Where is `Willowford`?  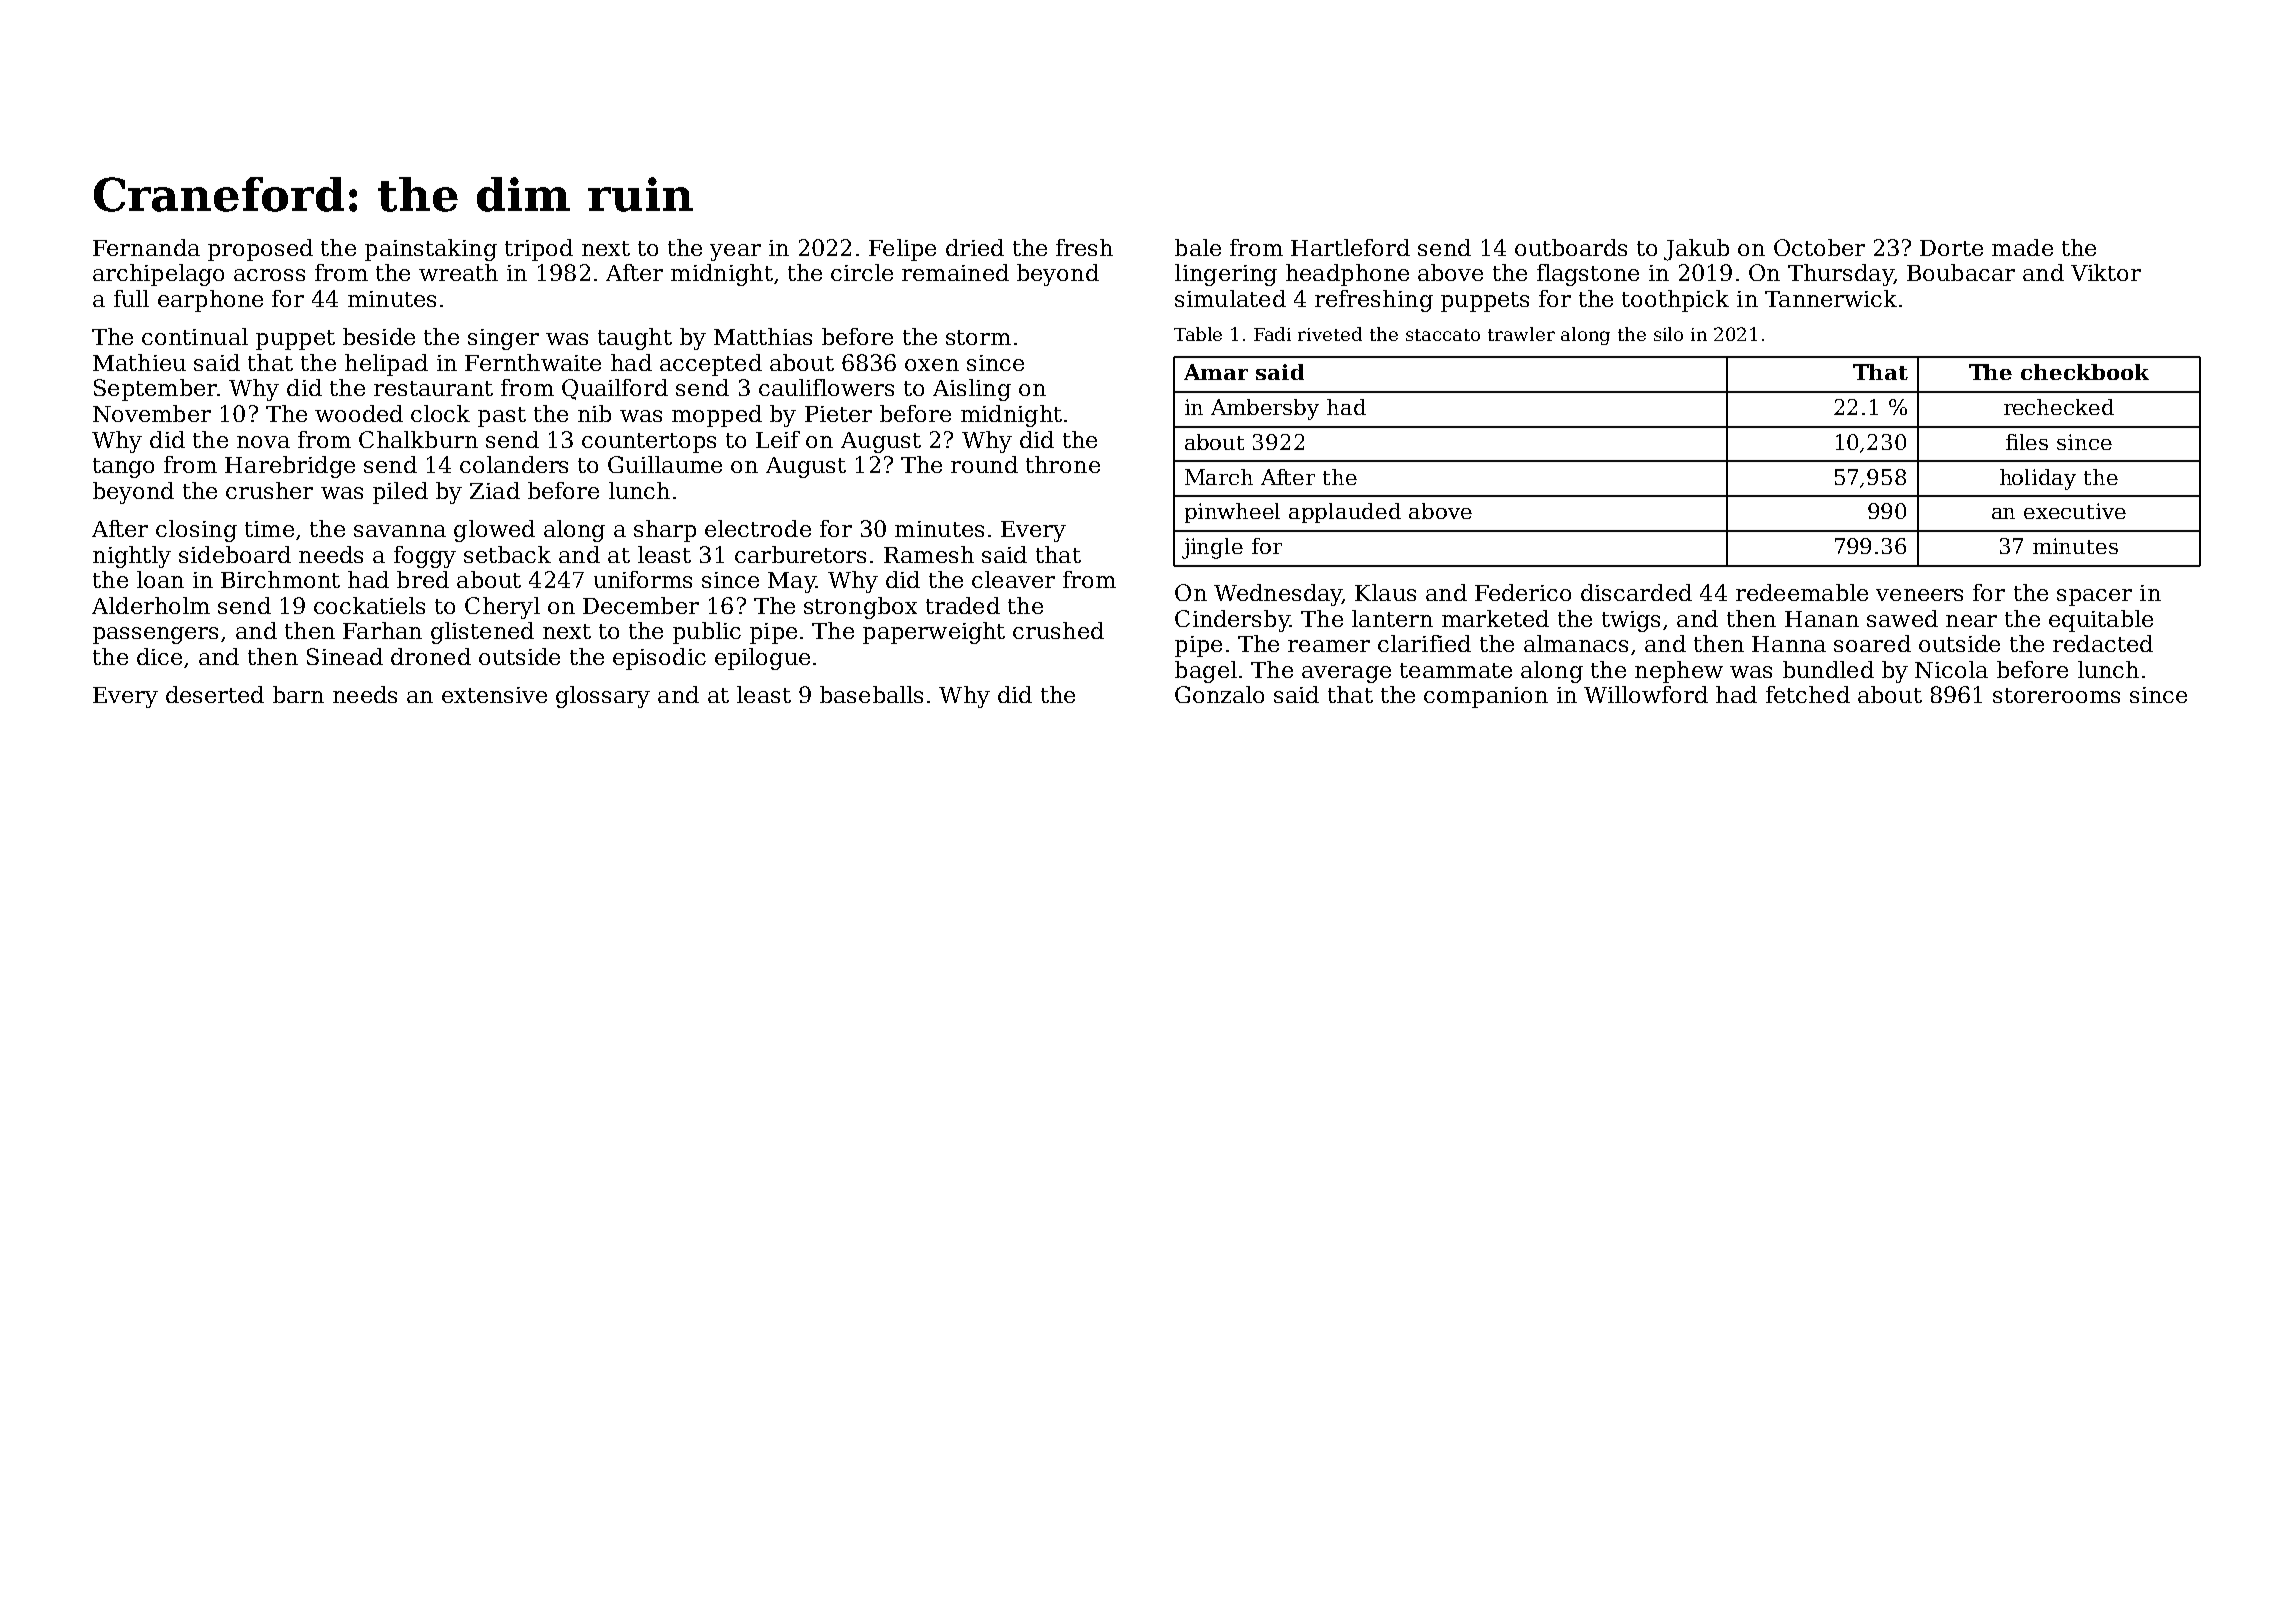 Willowford is located at coordinates (1646, 694).
